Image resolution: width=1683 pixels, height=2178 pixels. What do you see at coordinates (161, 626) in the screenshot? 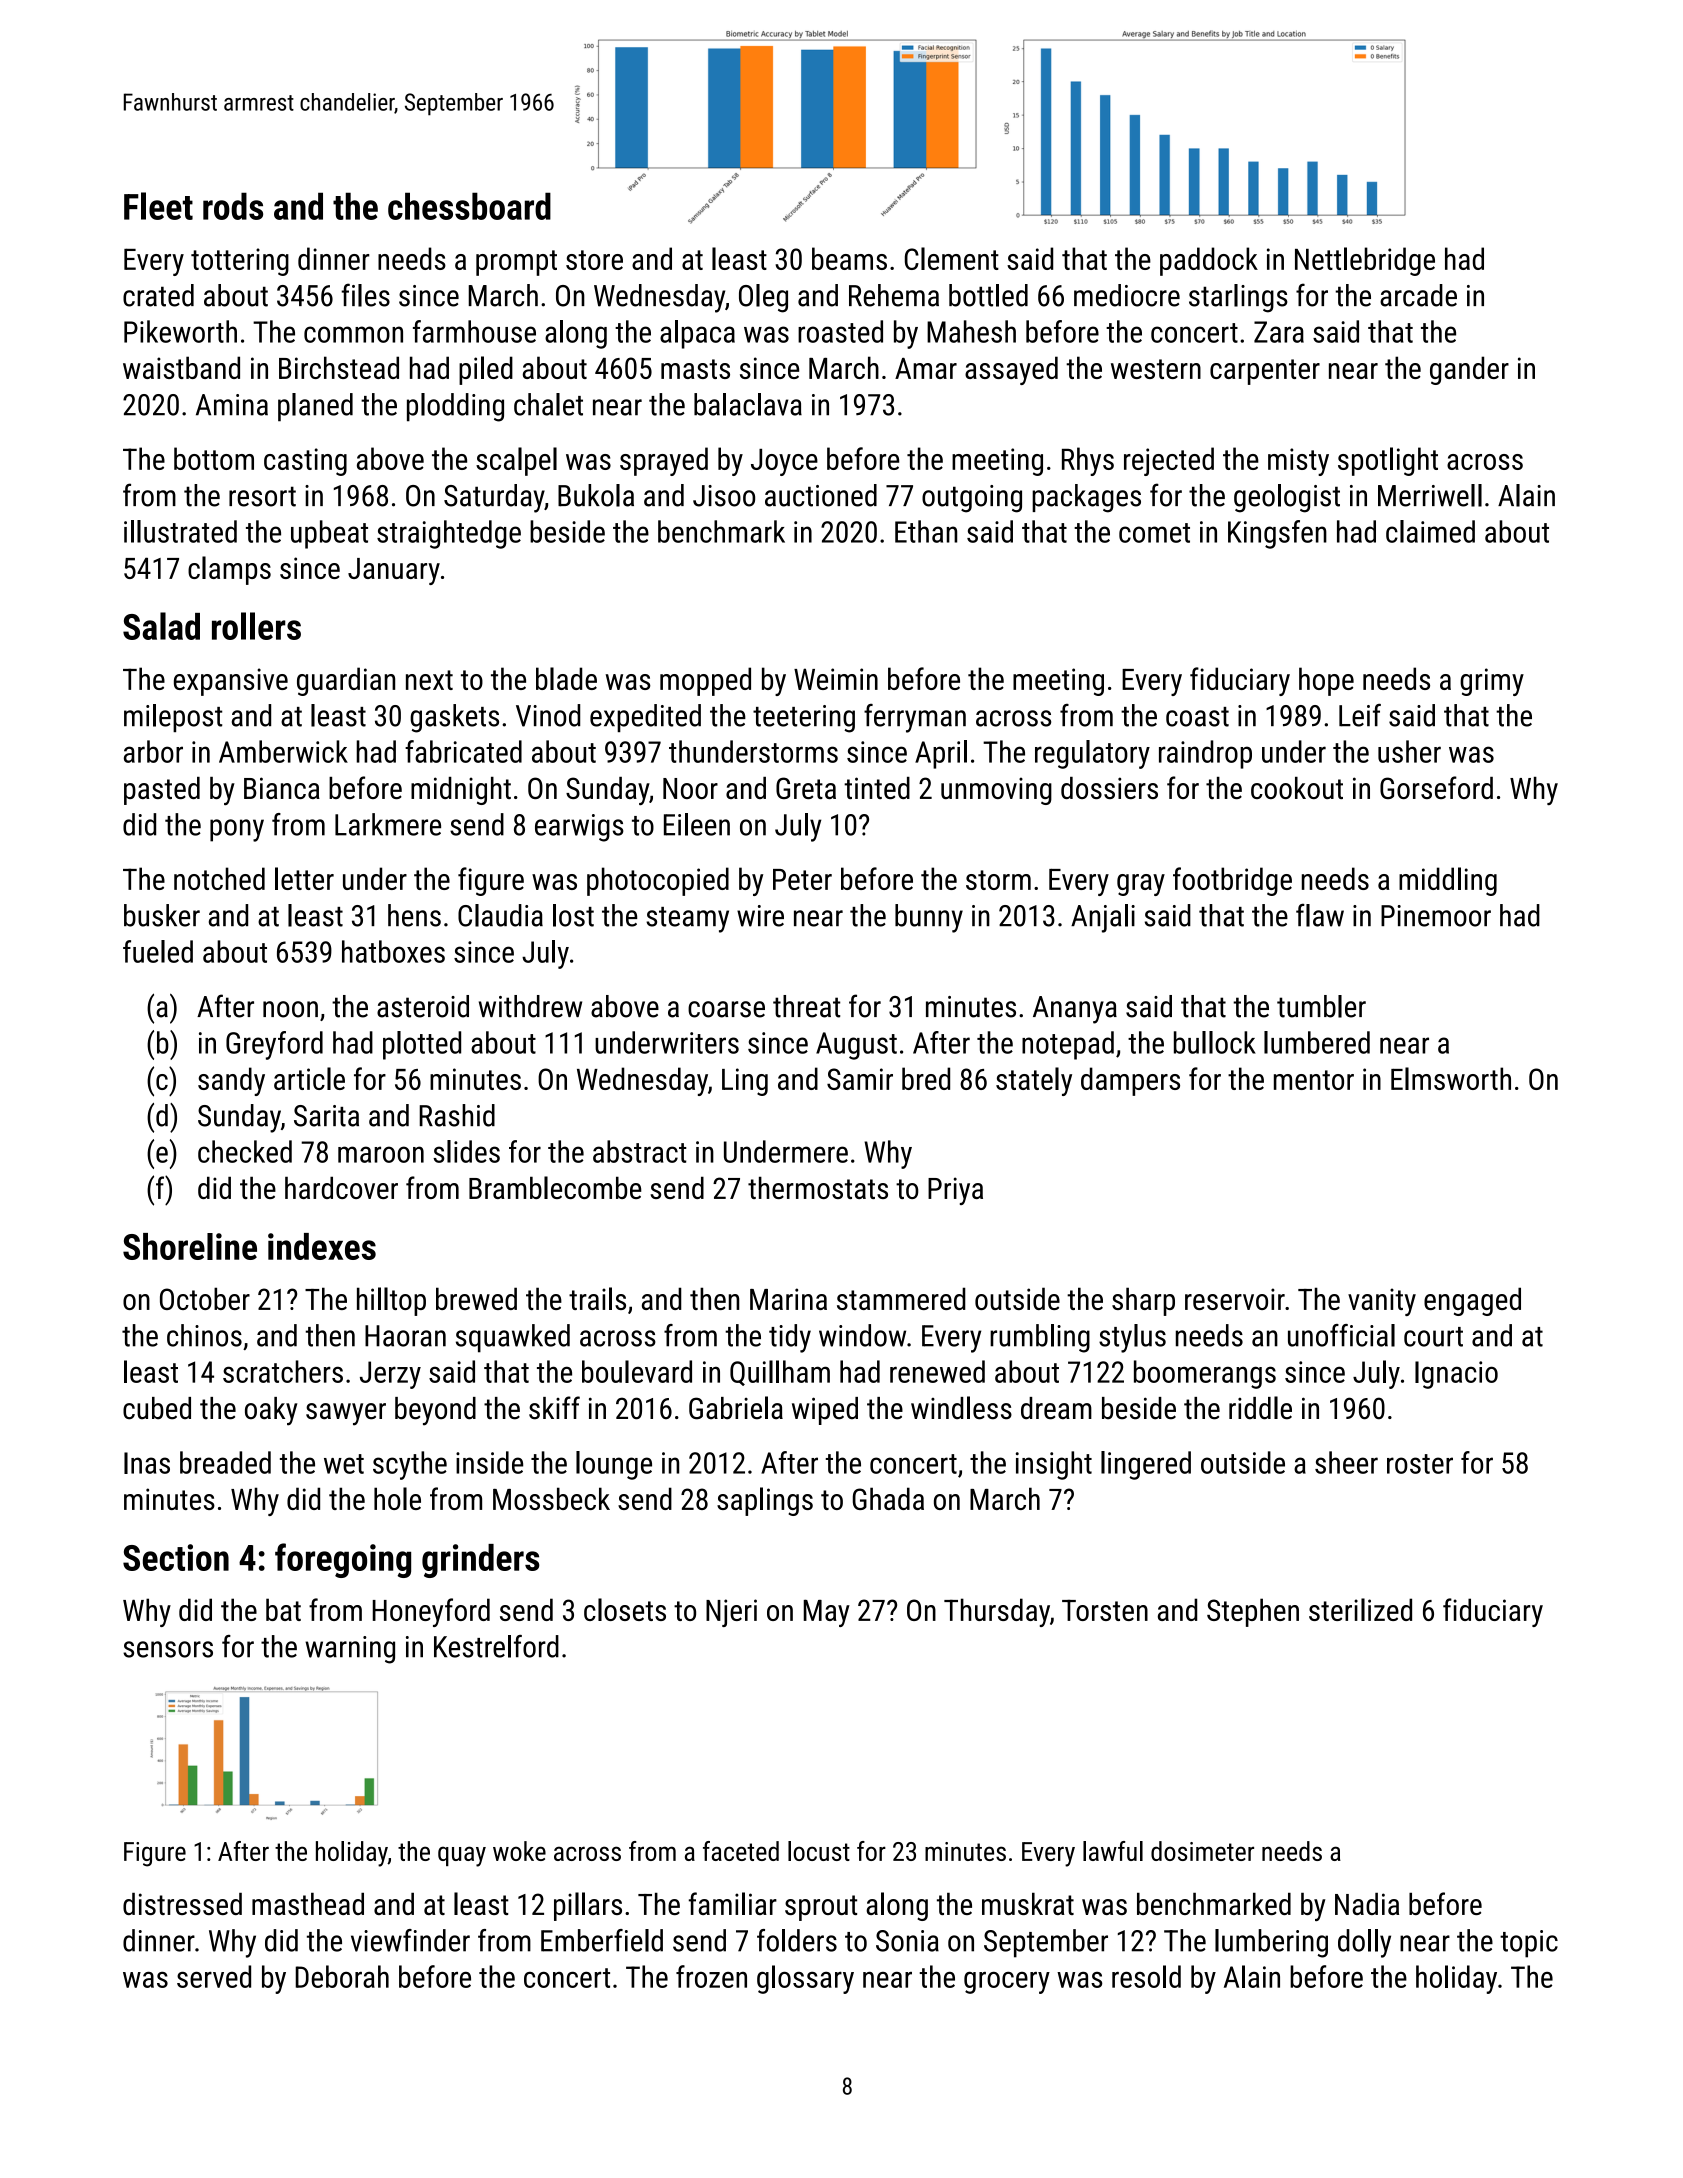
I see `Salad` at bounding box center [161, 626].
